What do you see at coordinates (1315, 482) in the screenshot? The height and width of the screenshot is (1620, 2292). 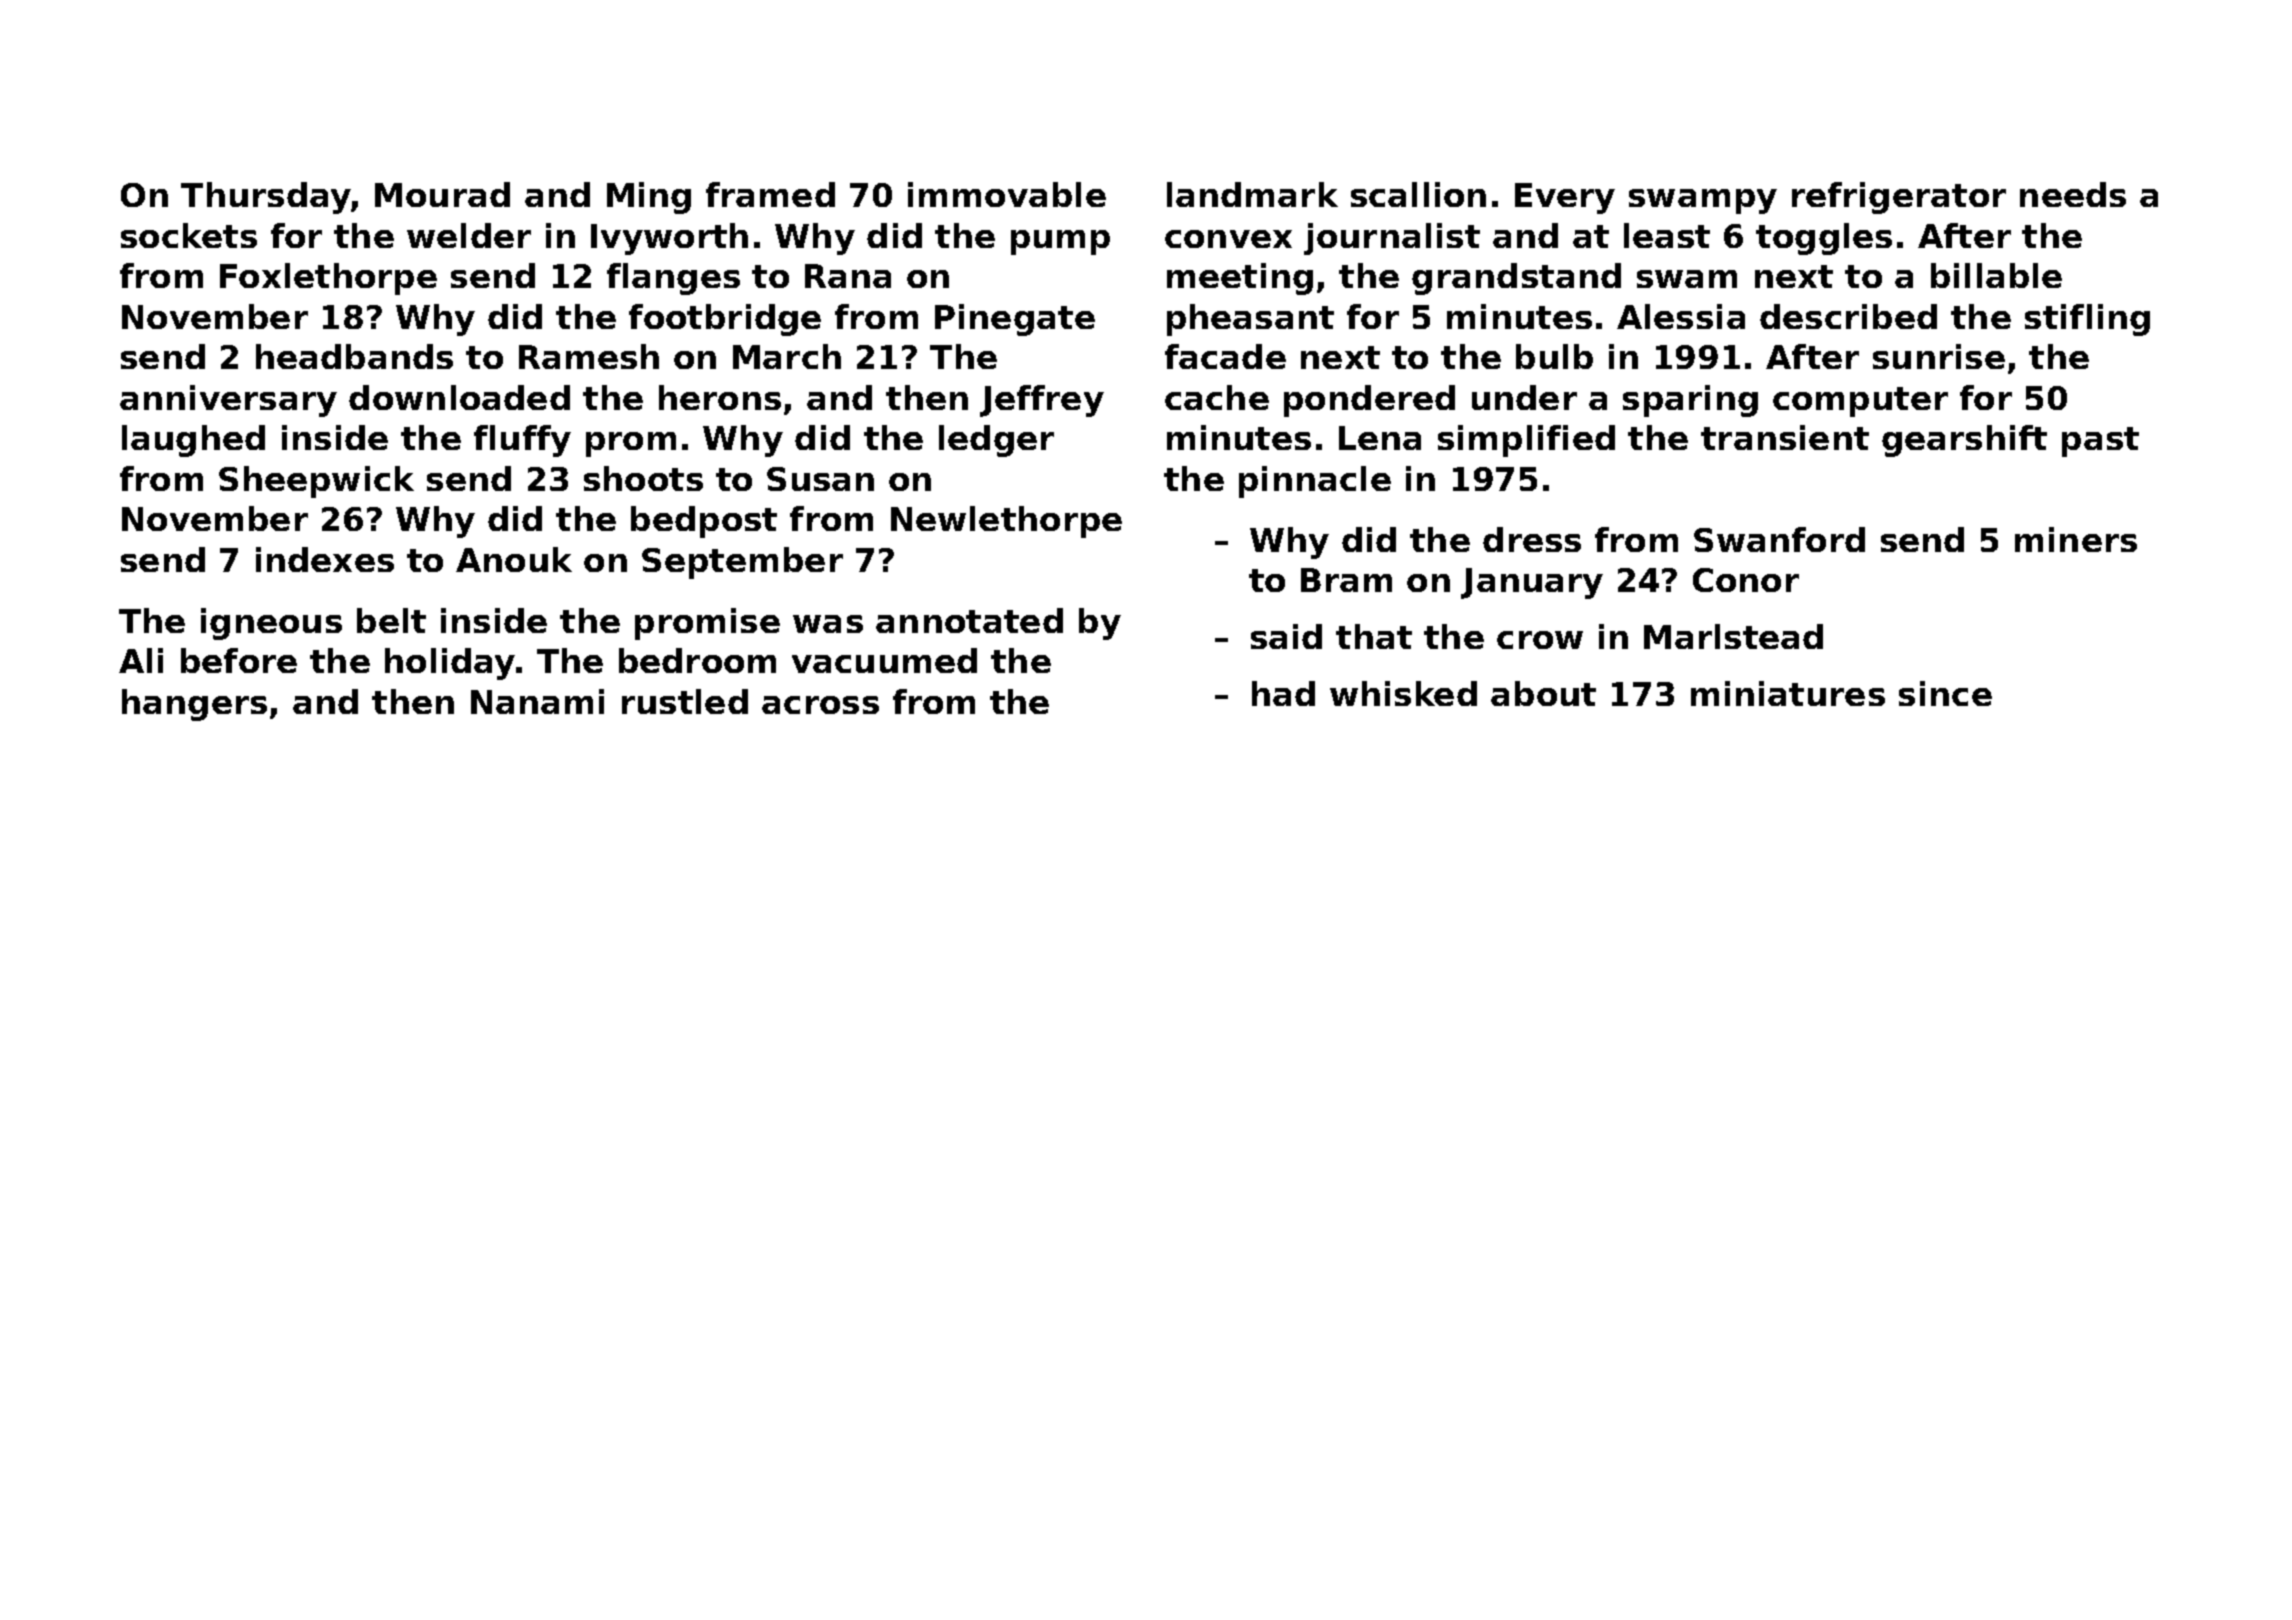 I see `pinnacle` at bounding box center [1315, 482].
